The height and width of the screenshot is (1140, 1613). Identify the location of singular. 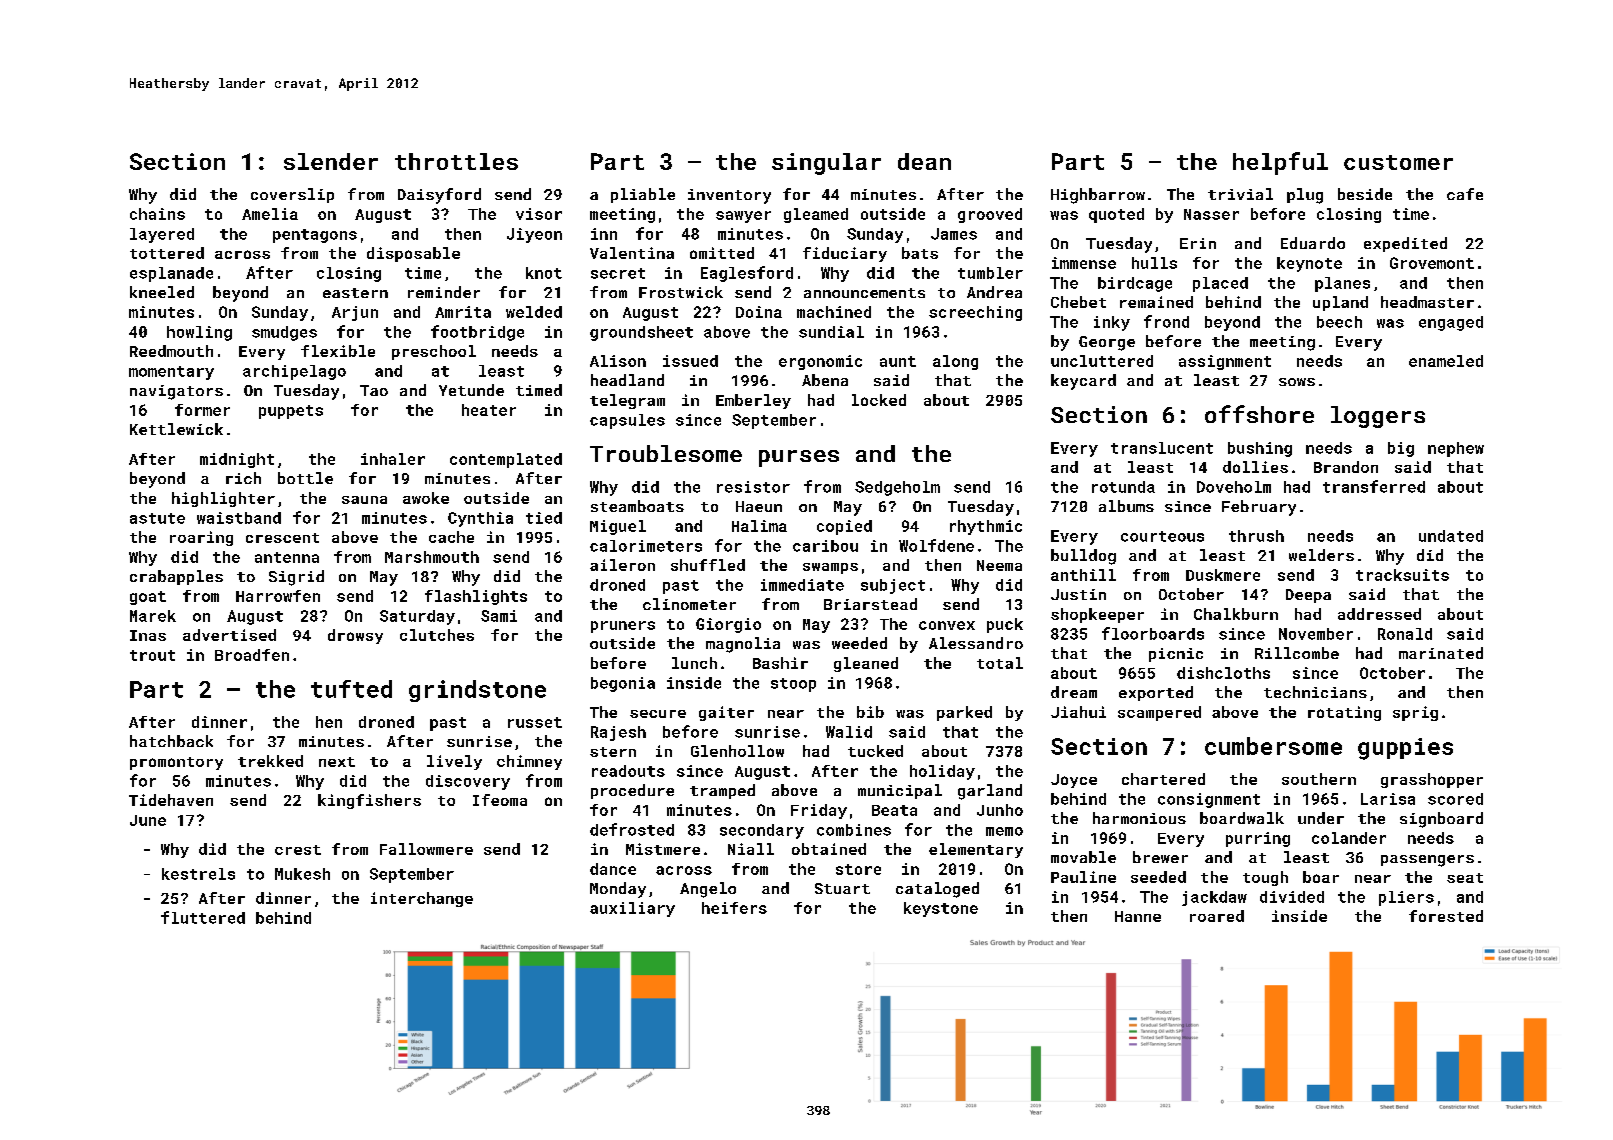
(826, 164).
